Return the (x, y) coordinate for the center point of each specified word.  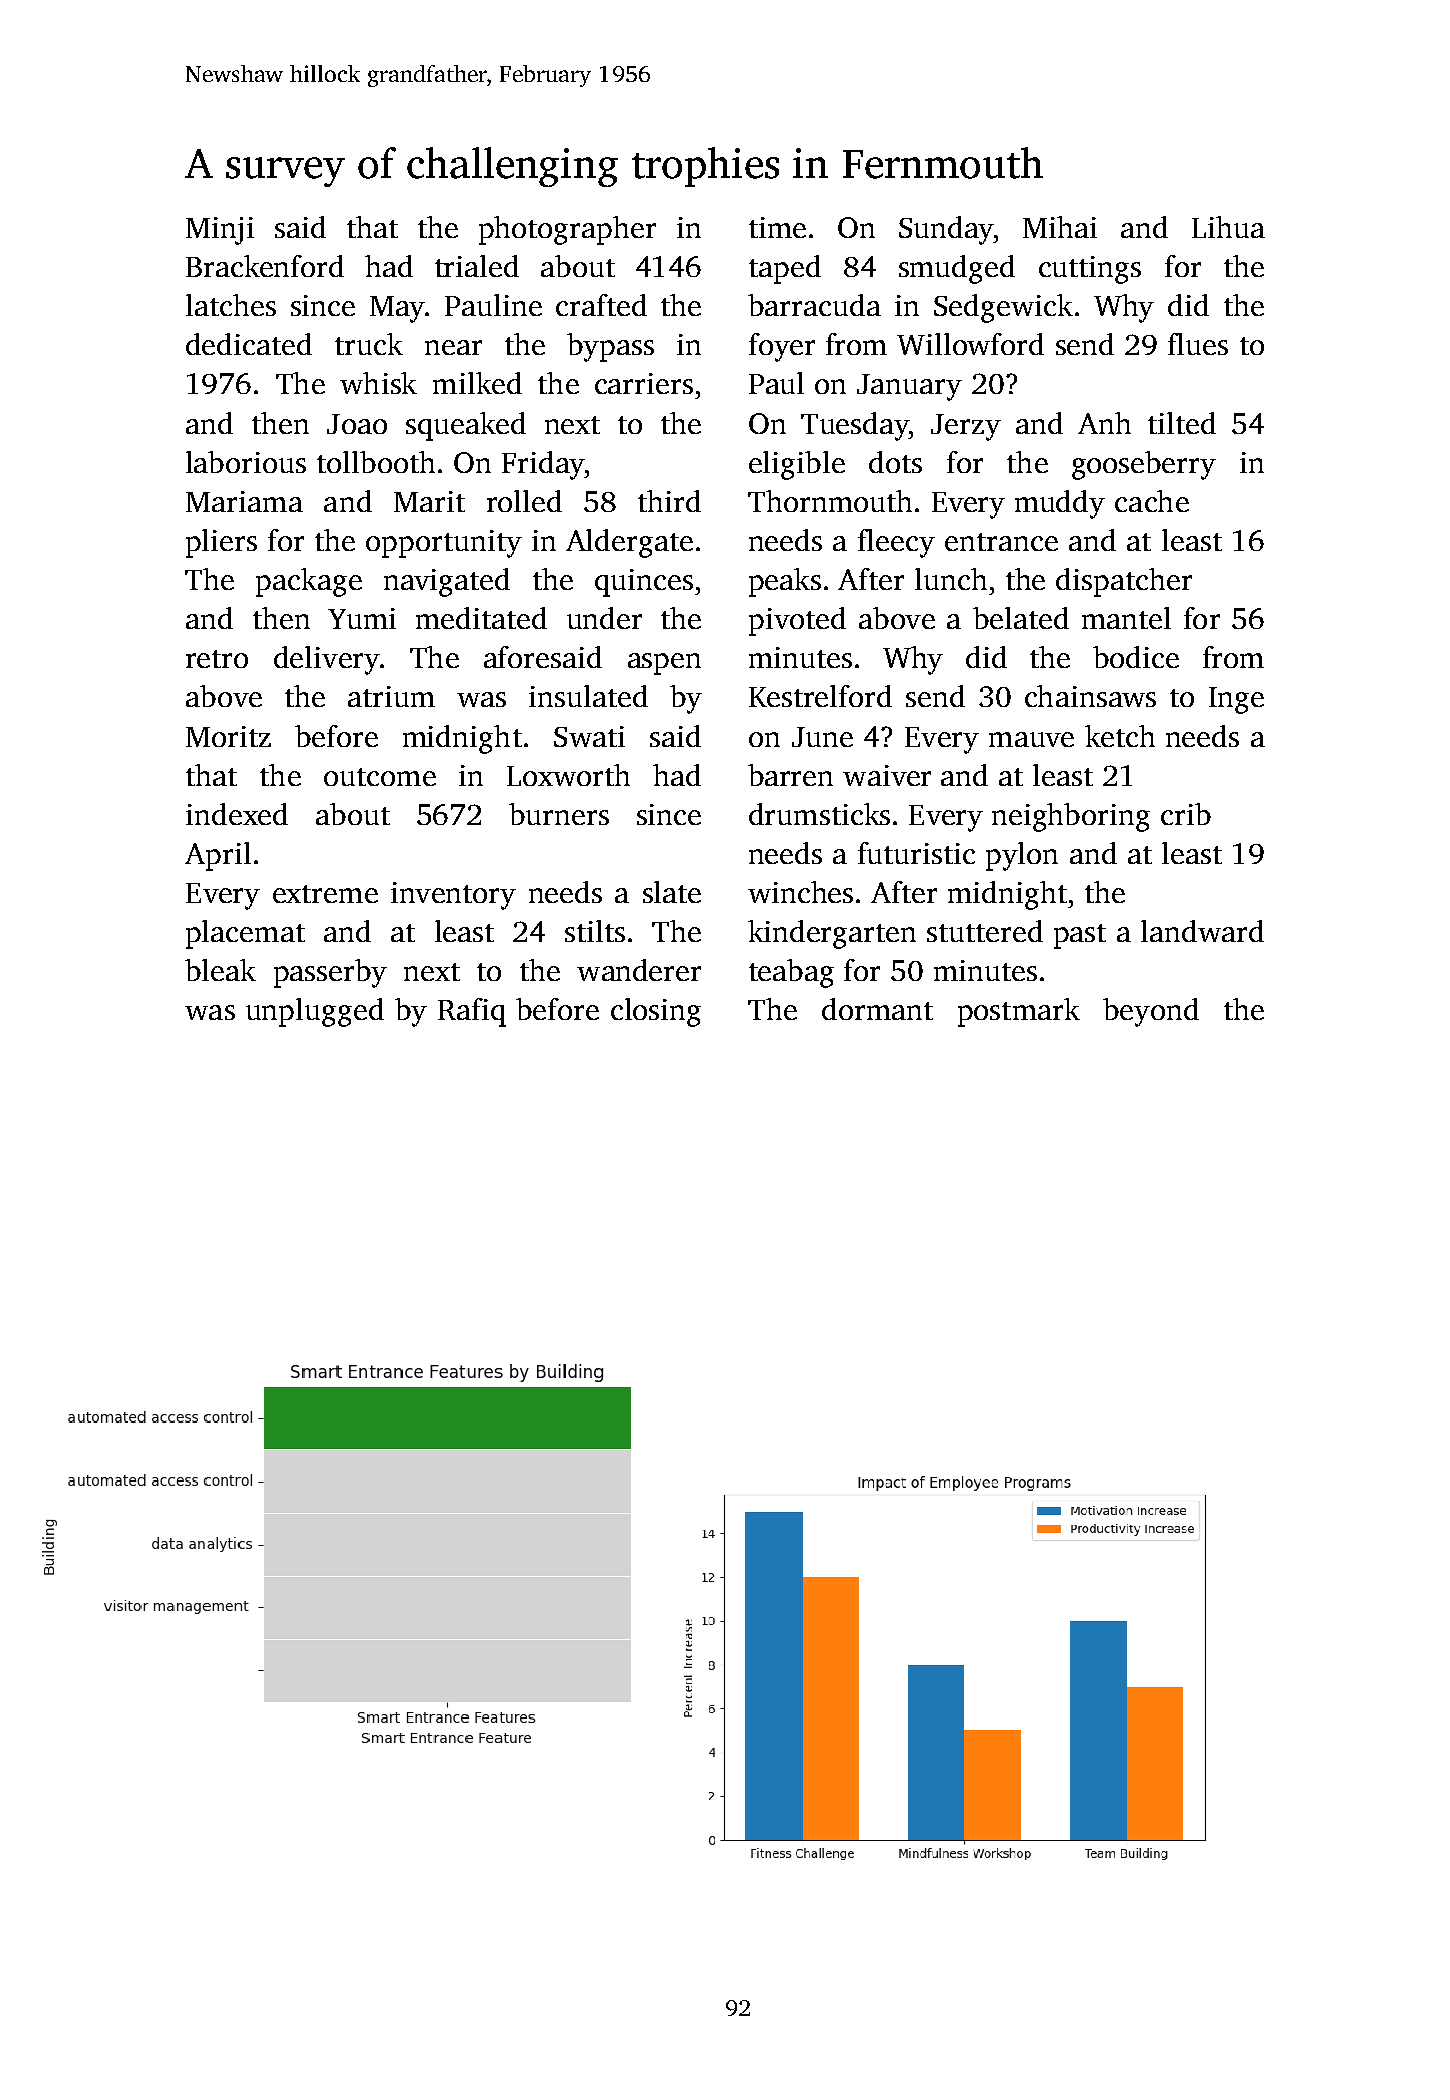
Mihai (1060, 227)
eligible (797, 465)
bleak (220, 970)
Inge (1236, 700)
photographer (567, 230)
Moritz (228, 736)
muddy (1060, 504)
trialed (477, 266)
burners (559, 814)
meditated (481, 618)
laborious (246, 462)
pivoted (797, 621)
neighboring (1071, 817)
